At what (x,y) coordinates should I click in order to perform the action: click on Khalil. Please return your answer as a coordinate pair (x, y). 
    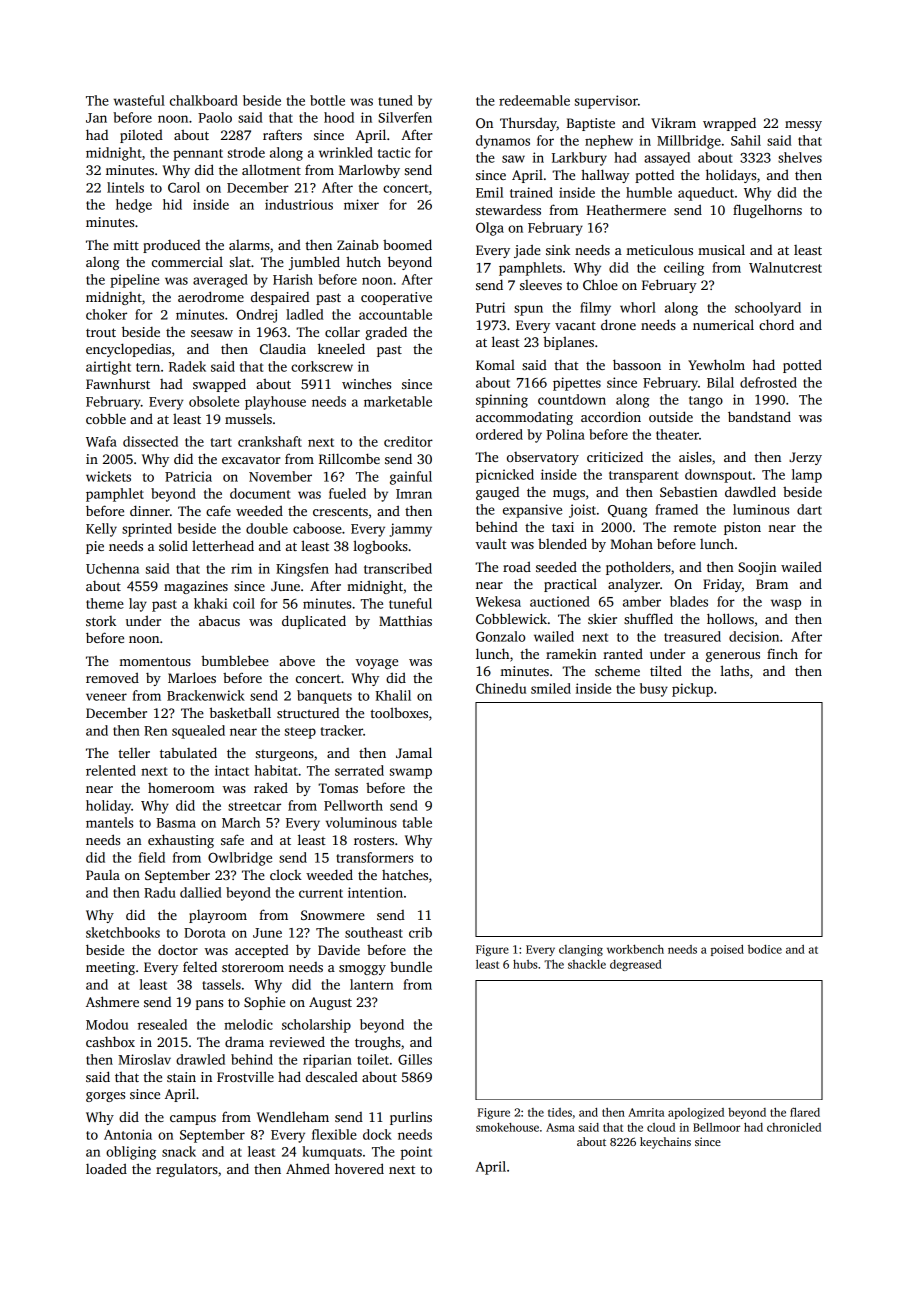
    Looking at the image, I should click on (393, 695).
